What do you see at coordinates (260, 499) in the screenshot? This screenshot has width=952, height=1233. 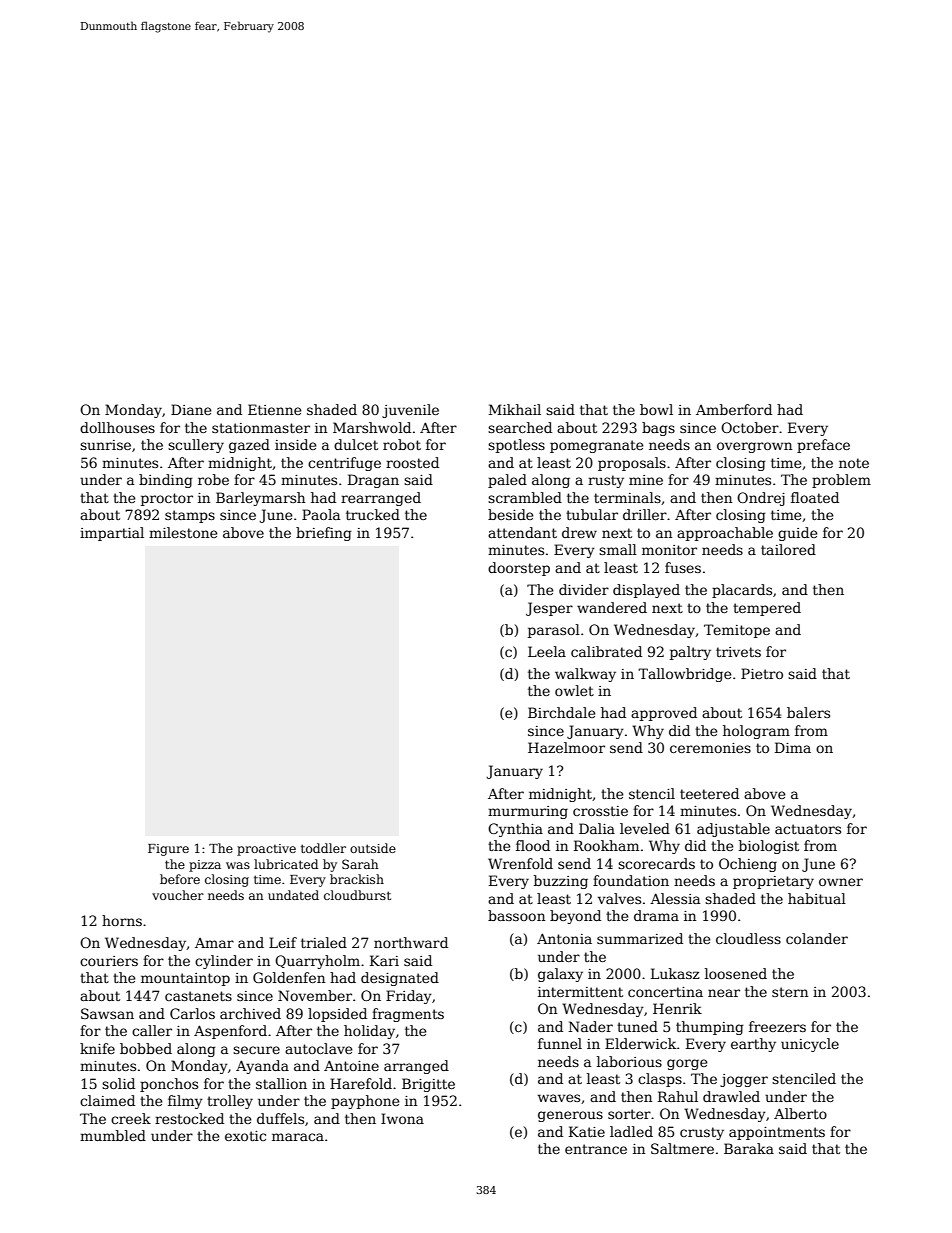 I see `Barleymarsh` at bounding box center [260, 499].
